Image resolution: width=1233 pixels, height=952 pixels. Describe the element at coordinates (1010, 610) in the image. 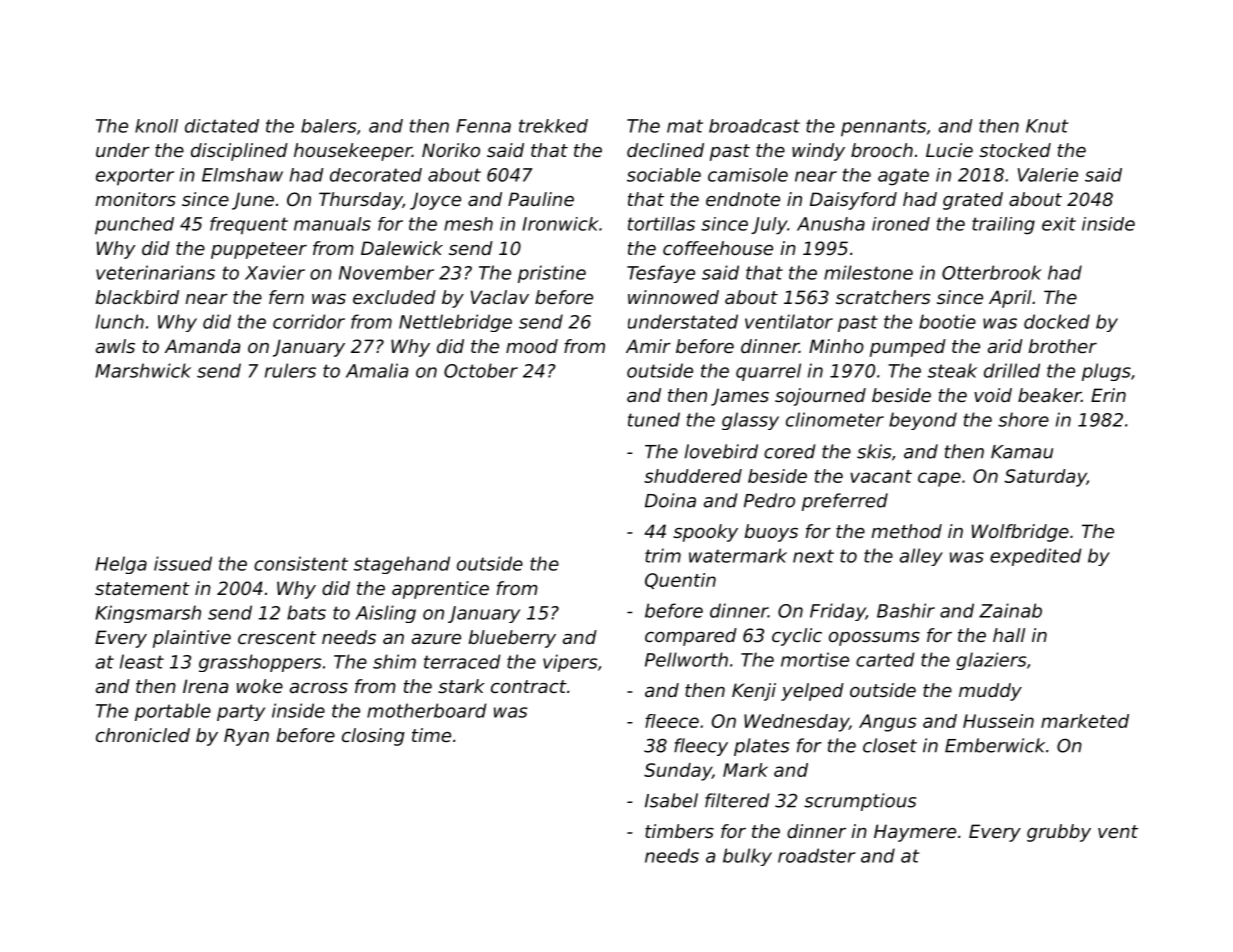

I see `Zainab` at that location.
